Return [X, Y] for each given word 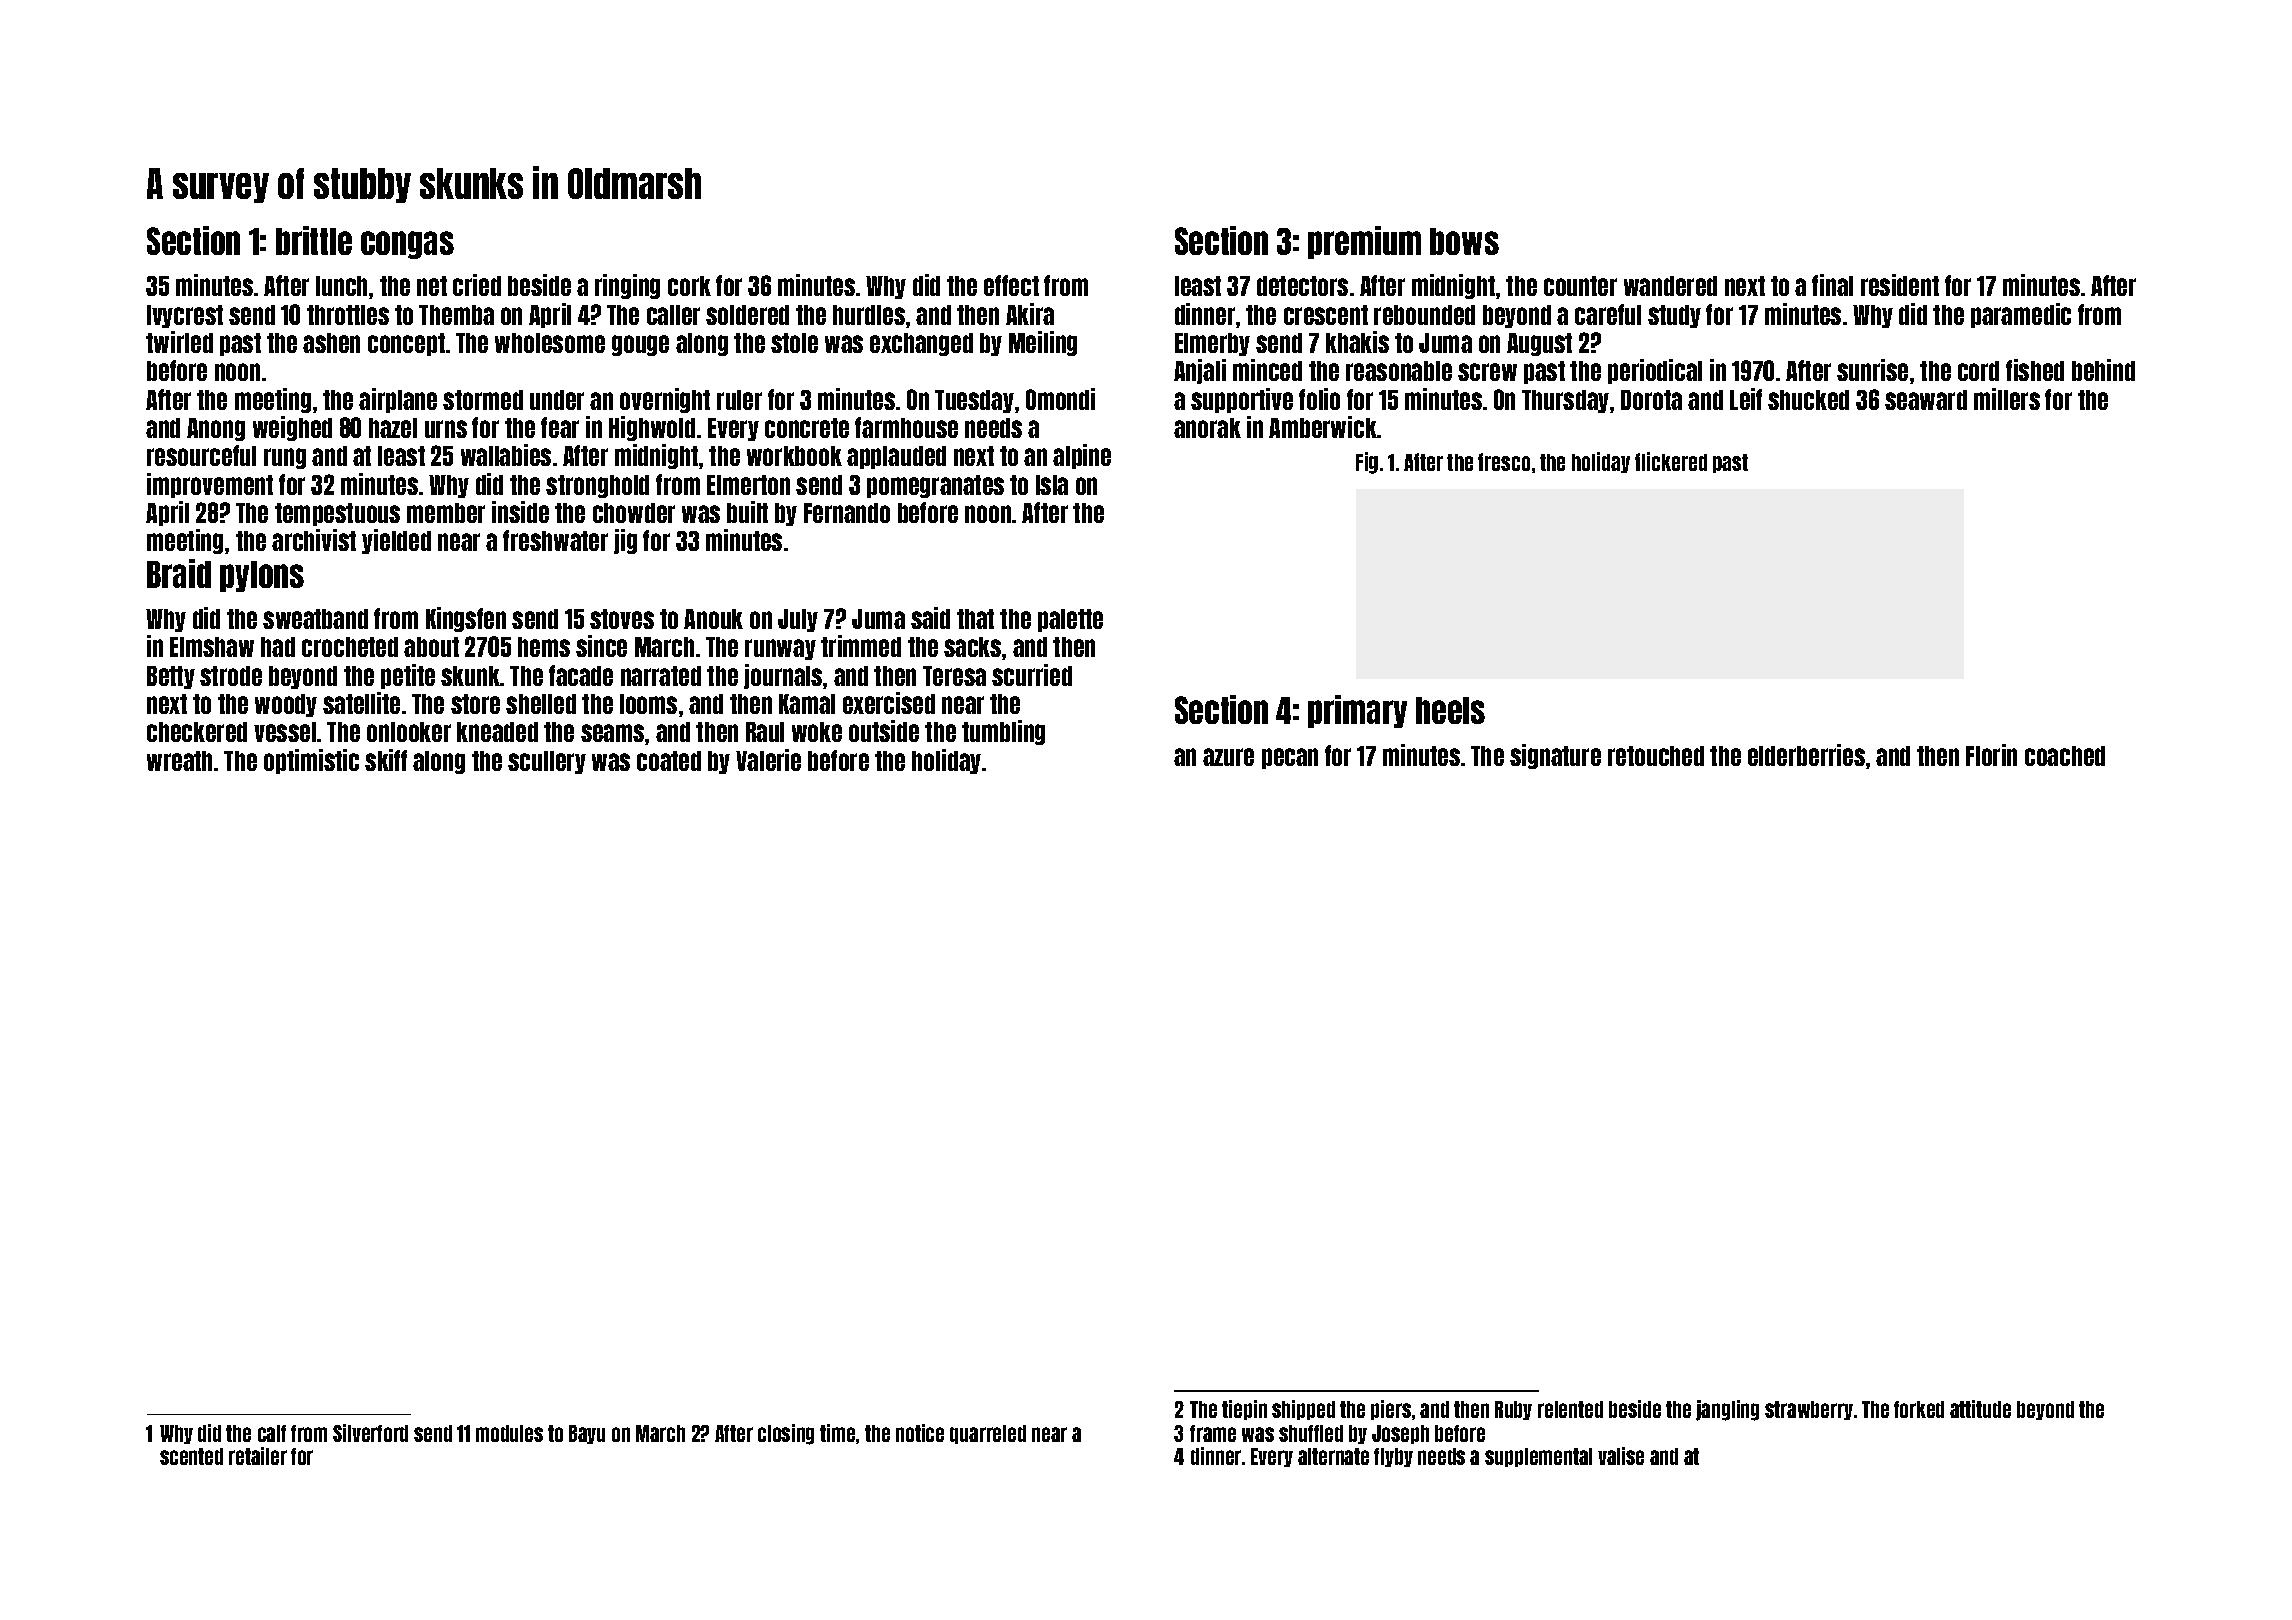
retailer [258, 1456]
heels [1450, 710]
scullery [547, 762]
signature [1555, 756]
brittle [314, 240]
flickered [1671, 461]
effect [1011, 285]
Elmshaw [212, 647]
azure [1228, 757]
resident [1900, 285]
